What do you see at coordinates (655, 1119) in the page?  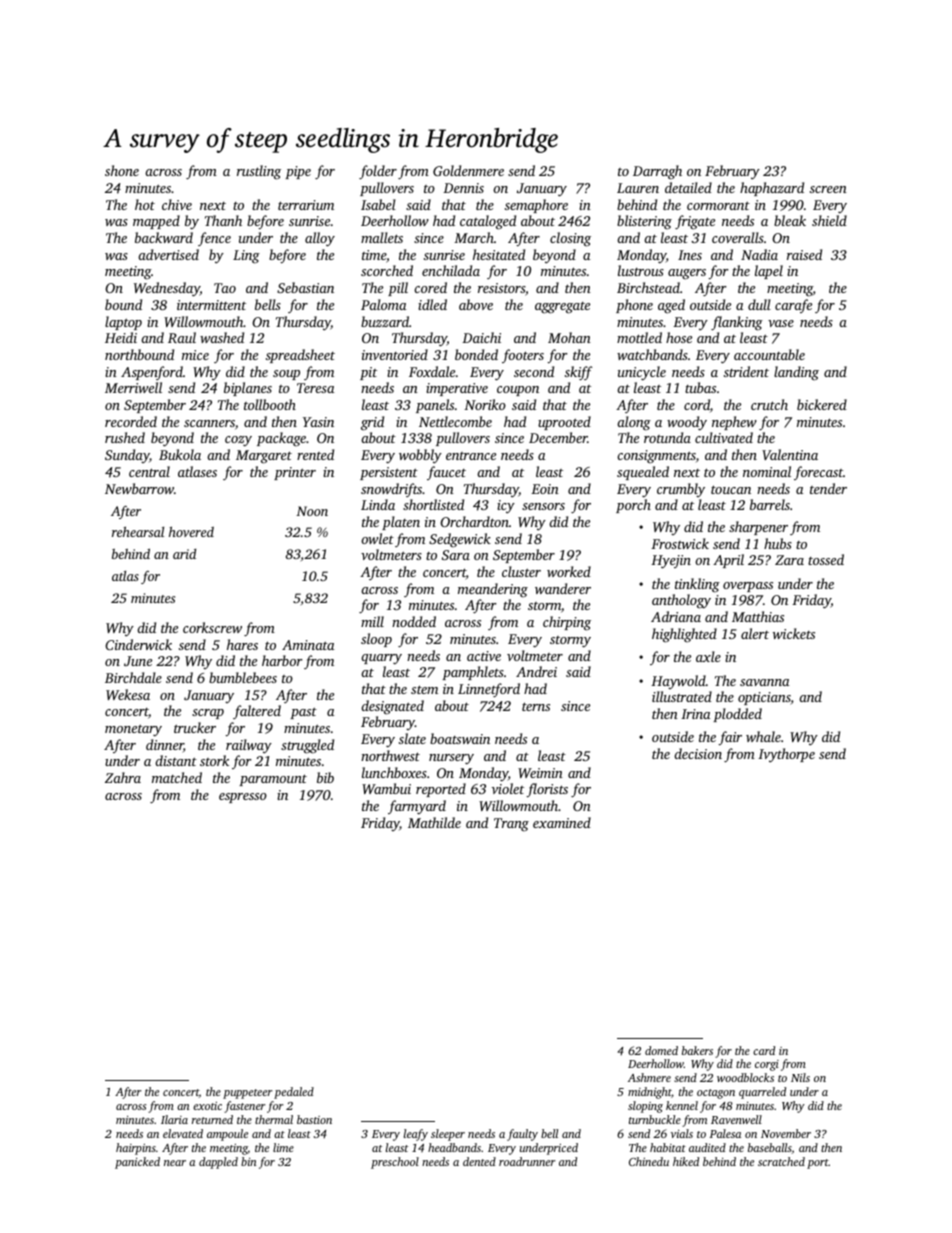 I see `turnbuckle` at bounding box center [655, 1119].
